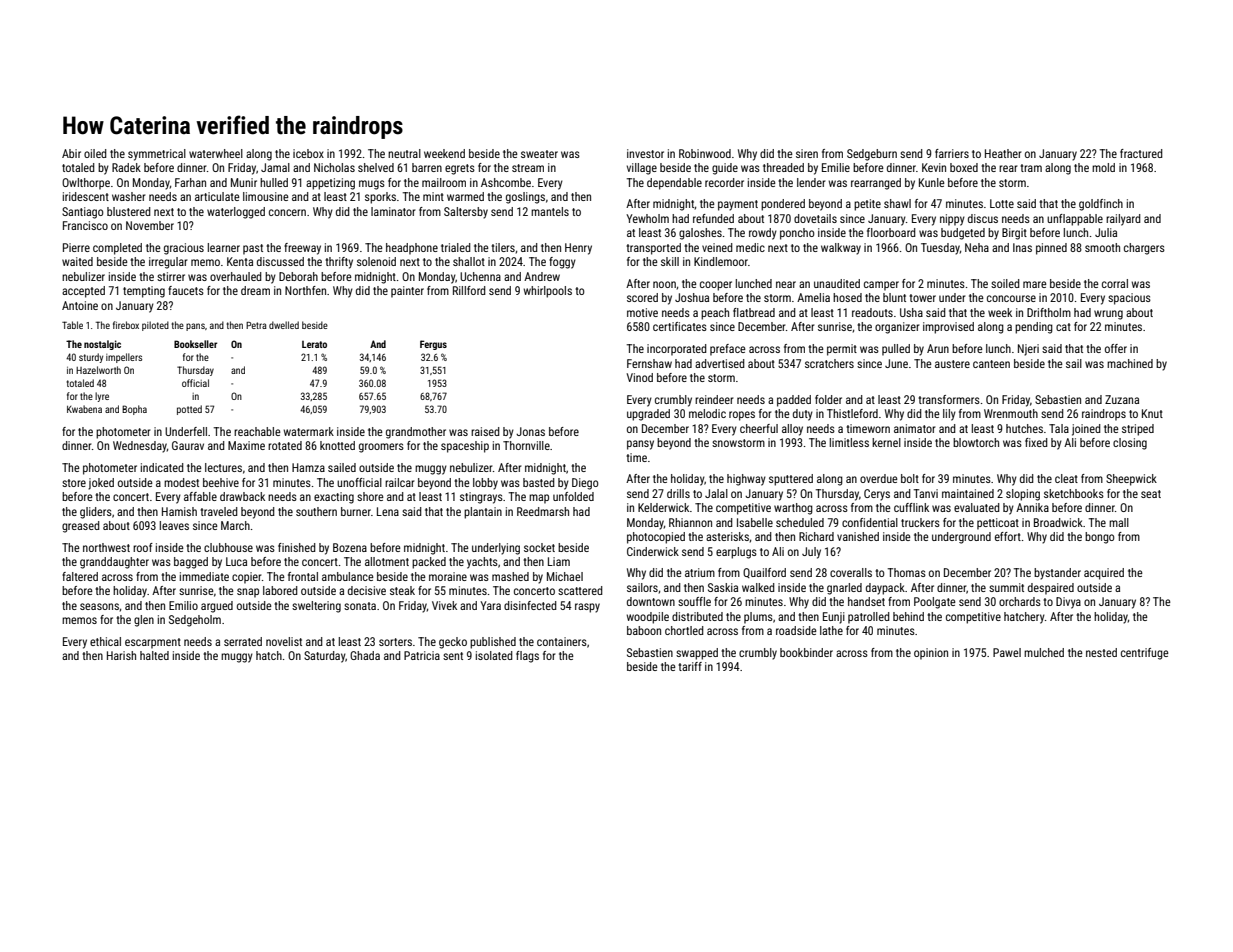 This document has width=1233, height=952. What do you see at coordinates (248, 593) in the document?
I see `snap` at bounding box center [248, 593].
